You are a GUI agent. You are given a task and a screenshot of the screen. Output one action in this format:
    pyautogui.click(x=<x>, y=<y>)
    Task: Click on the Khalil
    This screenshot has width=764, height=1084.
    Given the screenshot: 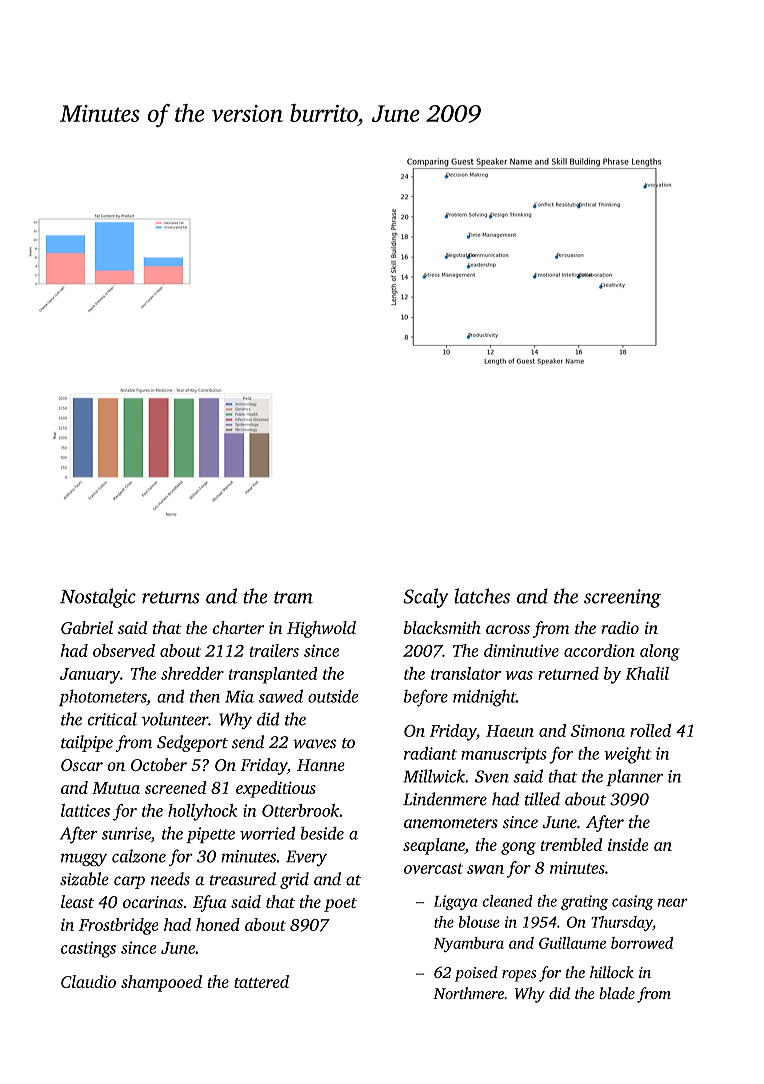 What is the action you would take?
    pyautogui.click(x=647, y=673)
